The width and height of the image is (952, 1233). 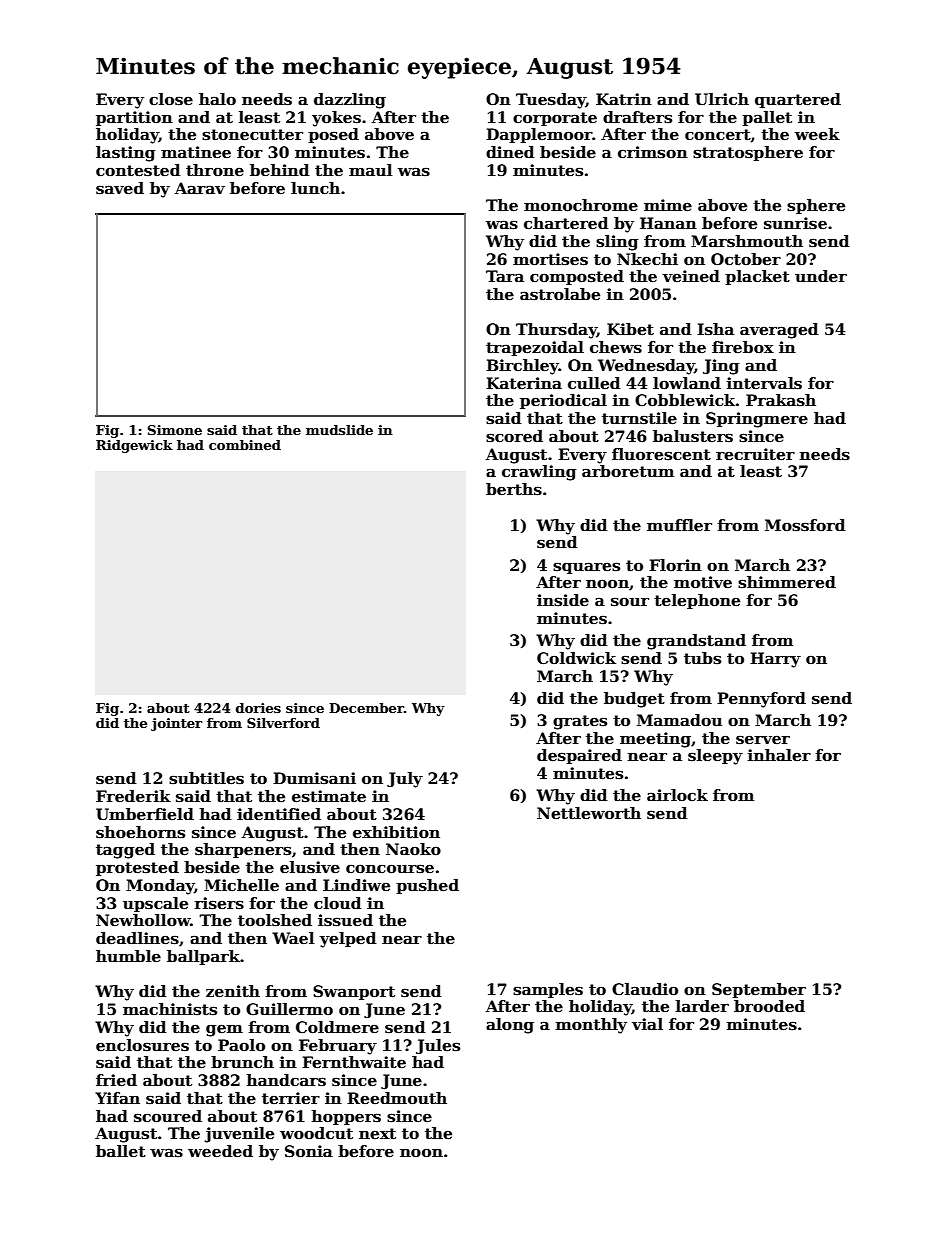 I want to click on subtitles, so click(x=206, y=778).
